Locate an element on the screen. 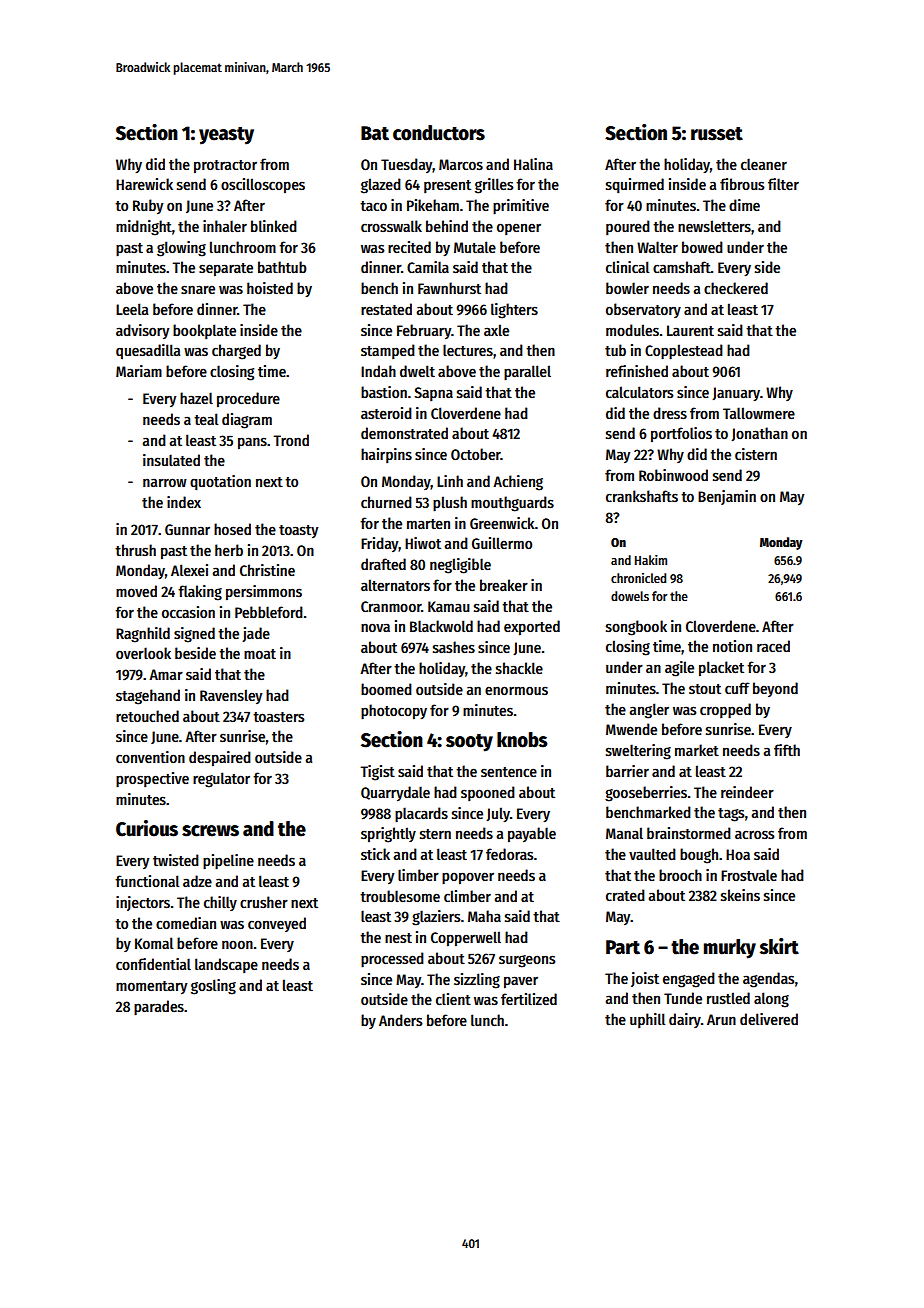  conductors is located at coordinates (439, 133).
